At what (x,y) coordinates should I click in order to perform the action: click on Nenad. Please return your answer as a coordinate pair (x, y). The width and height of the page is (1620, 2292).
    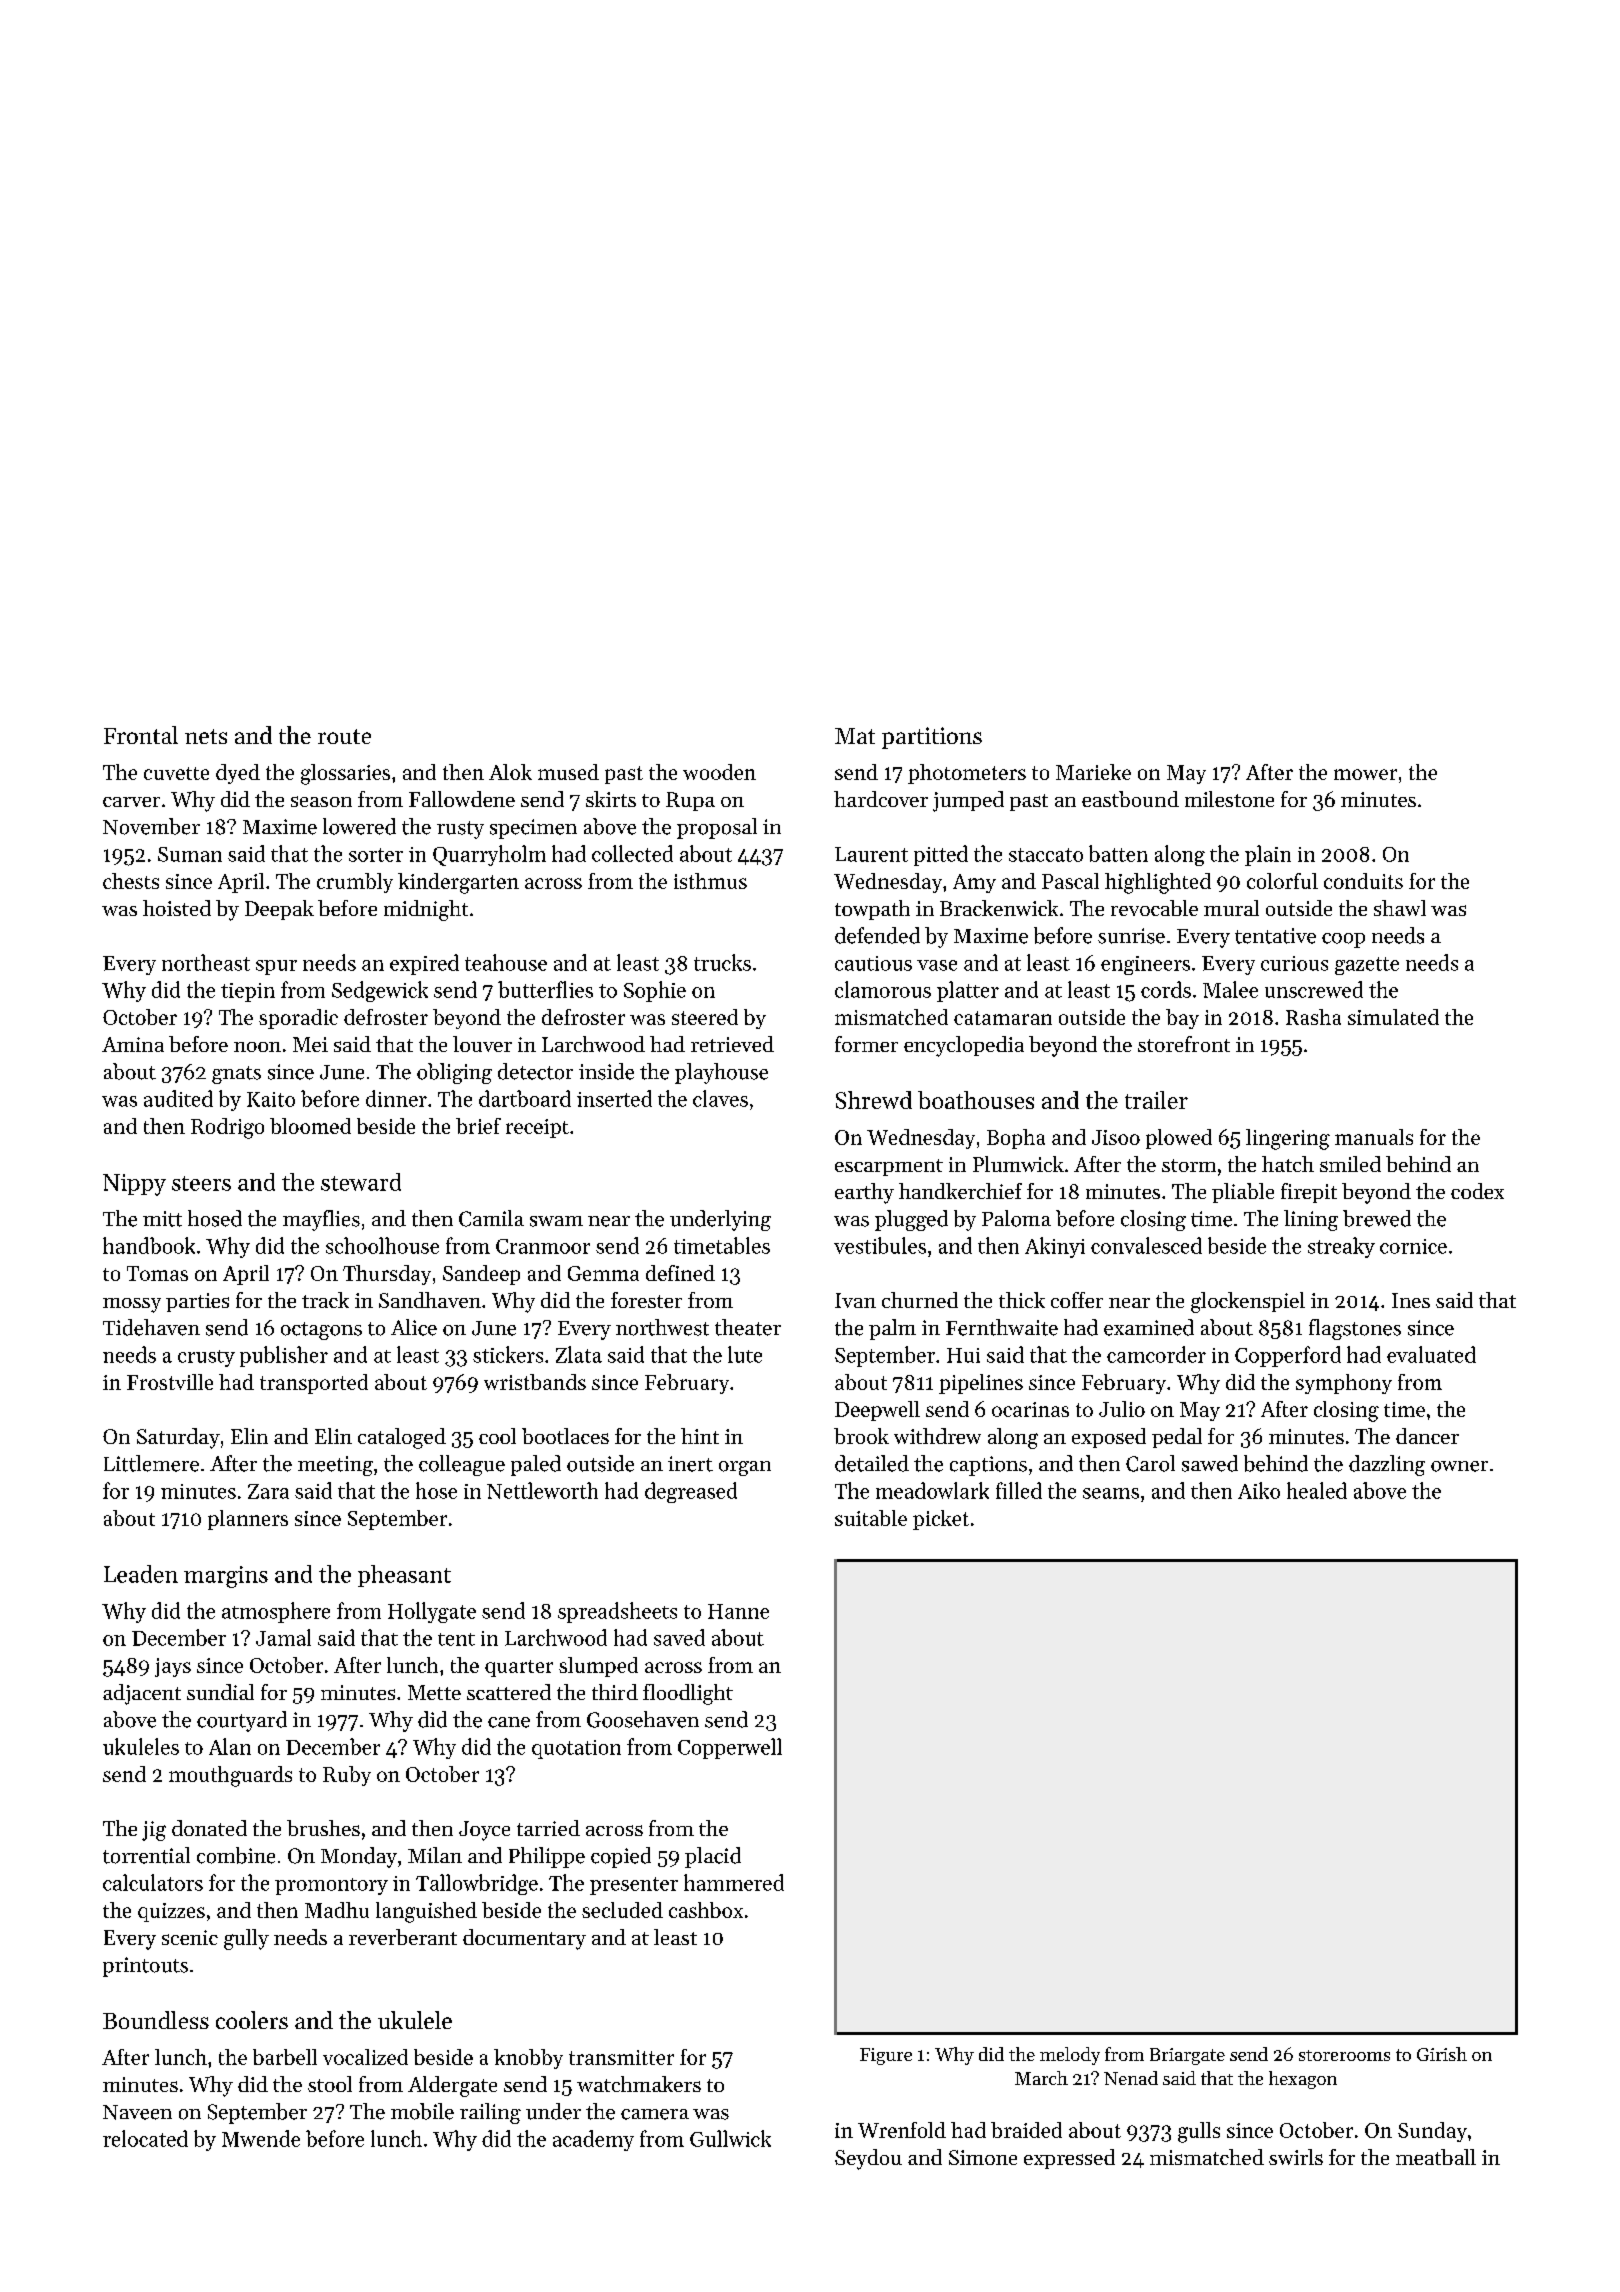
    Looking at the image, I should click on (1131, 2078).
